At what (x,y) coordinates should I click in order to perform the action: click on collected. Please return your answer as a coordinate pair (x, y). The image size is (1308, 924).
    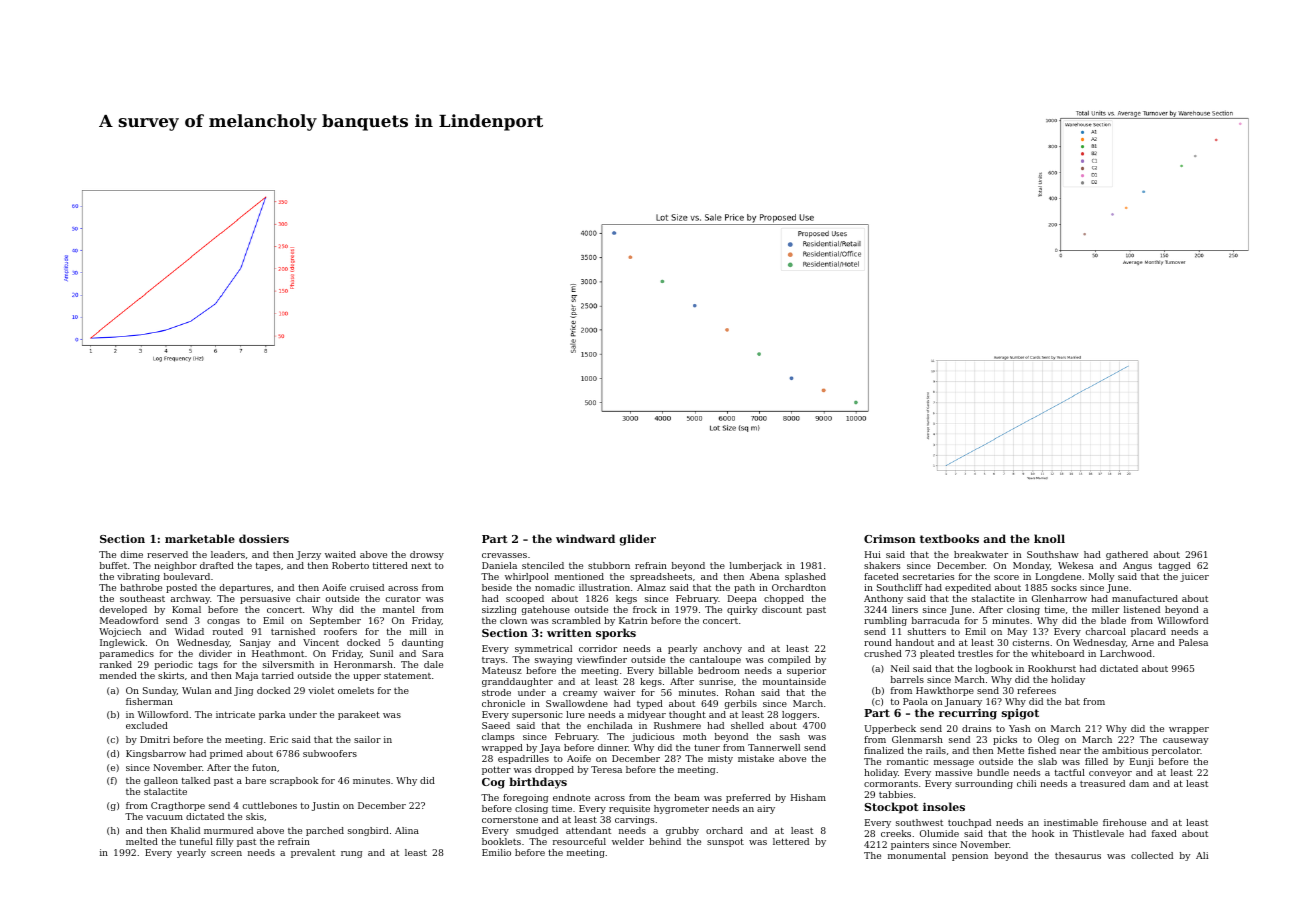
    Looking at the image, I should click on (1152, 855).
